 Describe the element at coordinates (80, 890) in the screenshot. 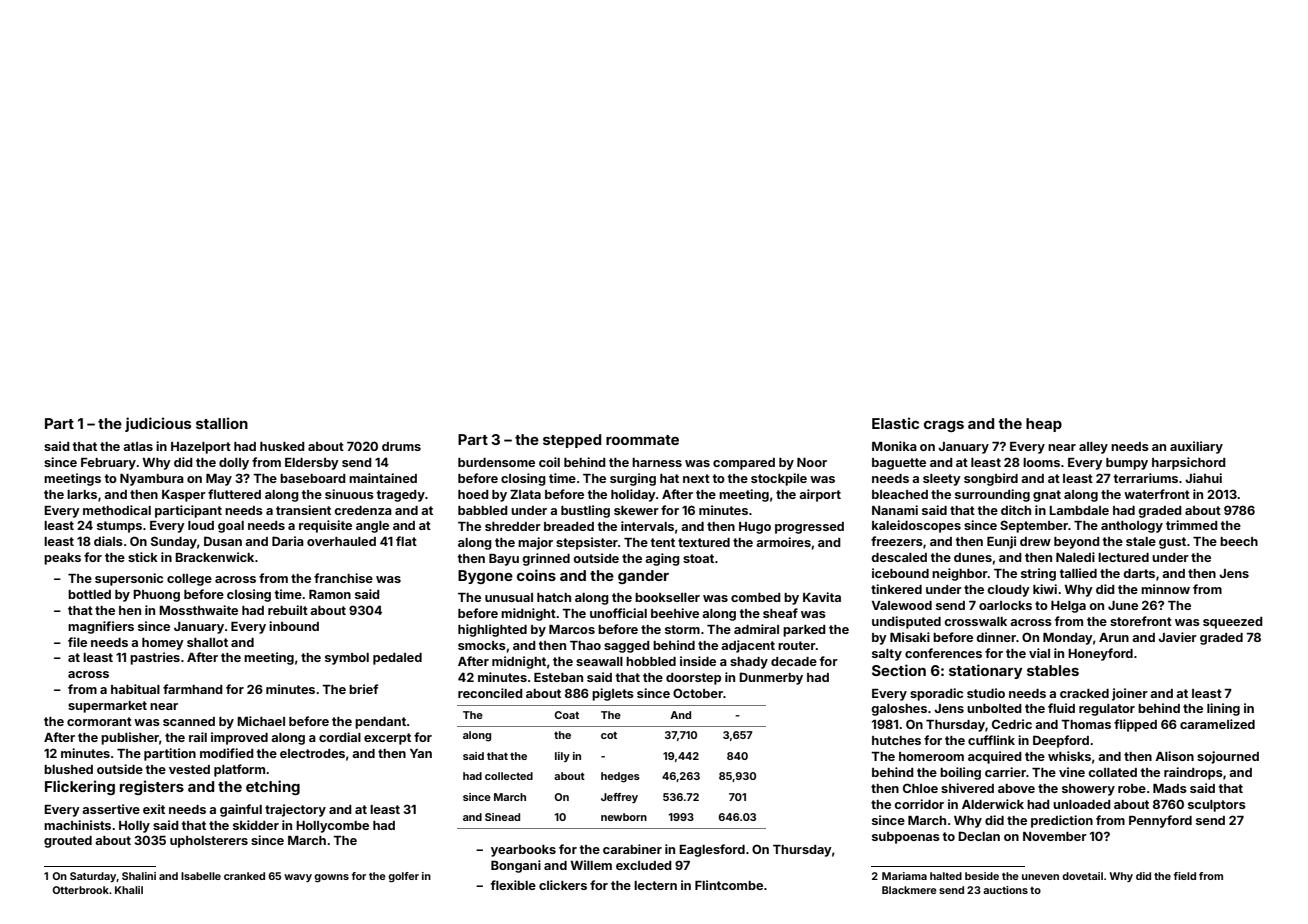

I see `Otterbrook` at that location.
